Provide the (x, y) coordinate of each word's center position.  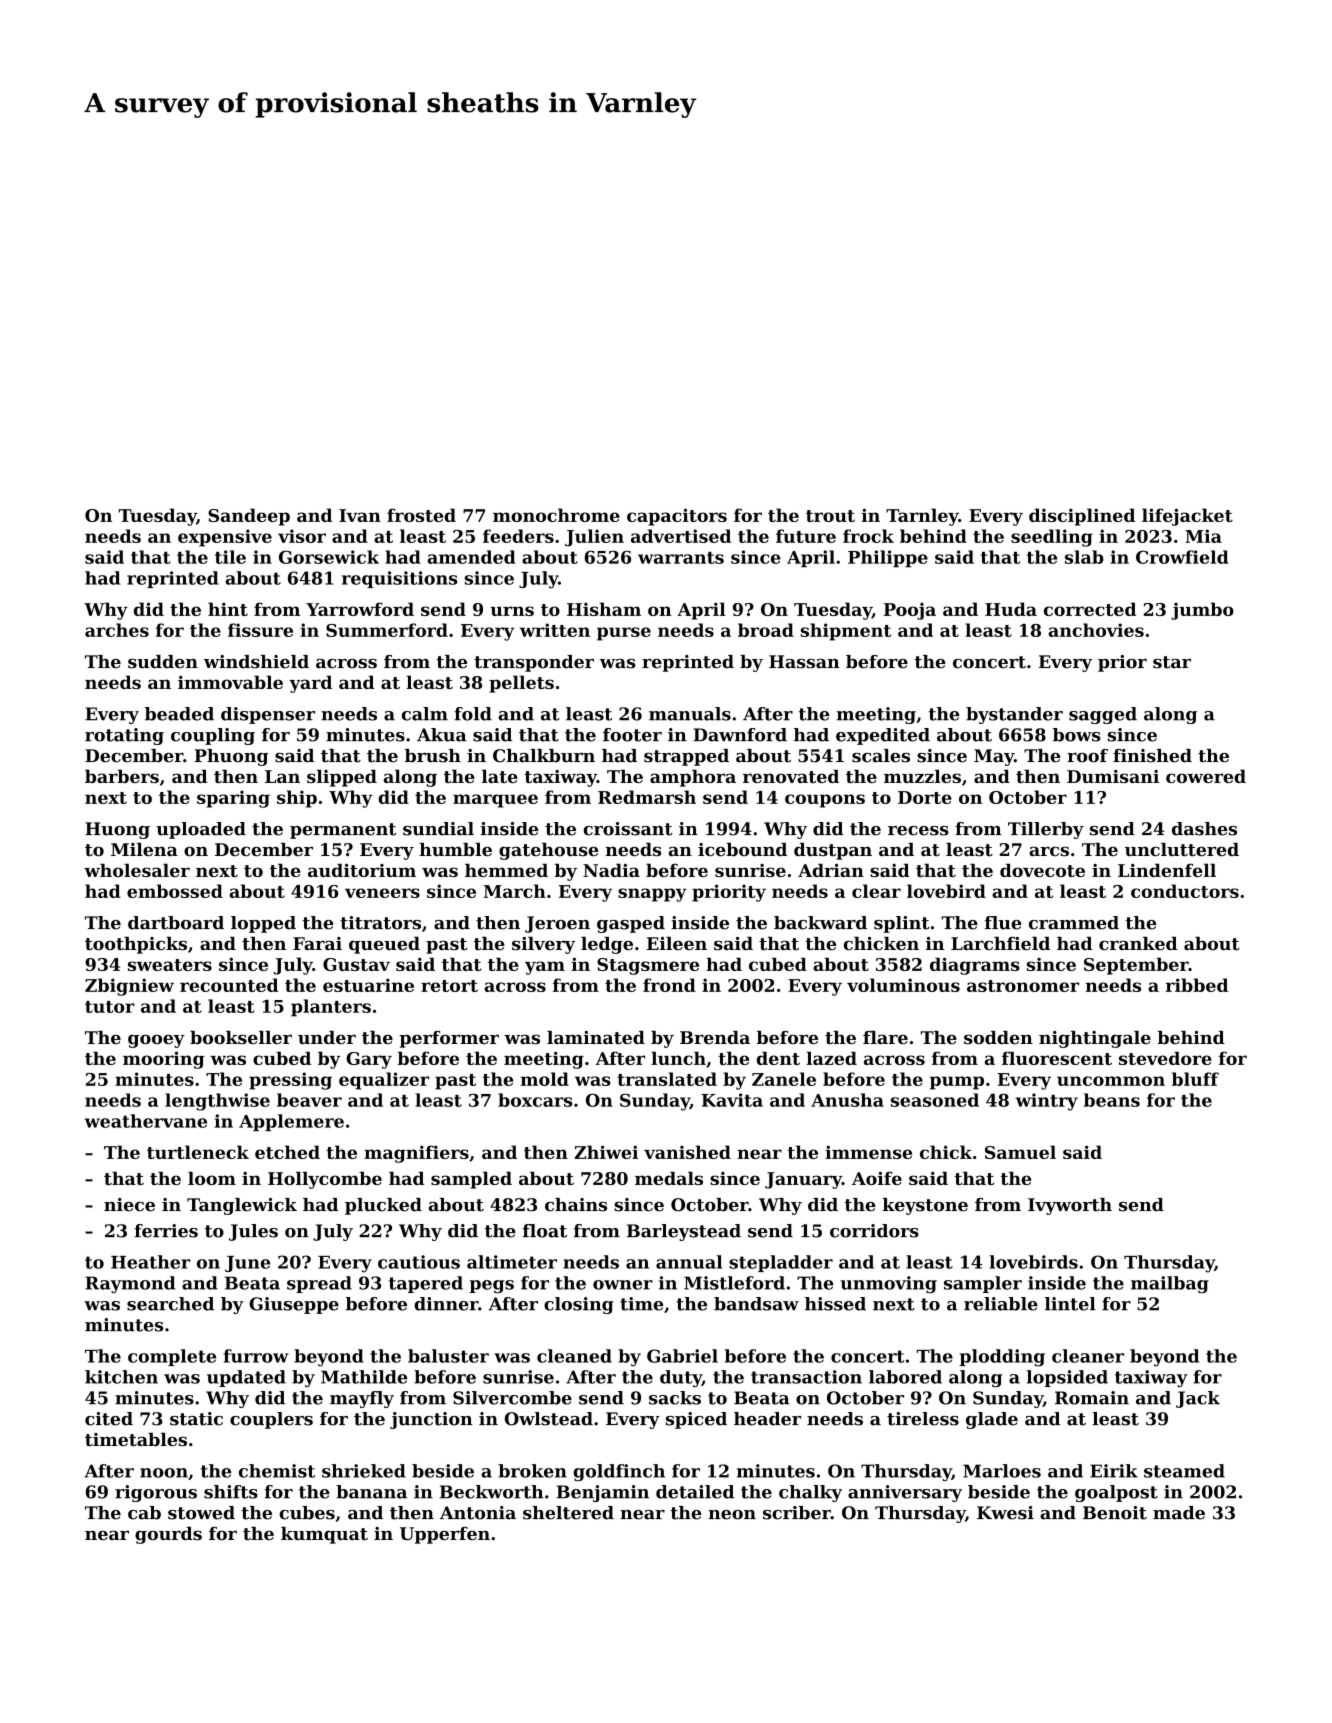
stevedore (1165, 1058)
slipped (342, 778)
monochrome (556, 515)
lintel (1070, 1304)
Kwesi (1005, 1513)
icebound (742, 849)
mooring (164, 1060)
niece (129, 1205)
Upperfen (445, 1535)
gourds (168, 1535)
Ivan (360, 515)
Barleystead (684, 1232)
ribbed (1197, 985)
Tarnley (922, 517)
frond (669, 985)
